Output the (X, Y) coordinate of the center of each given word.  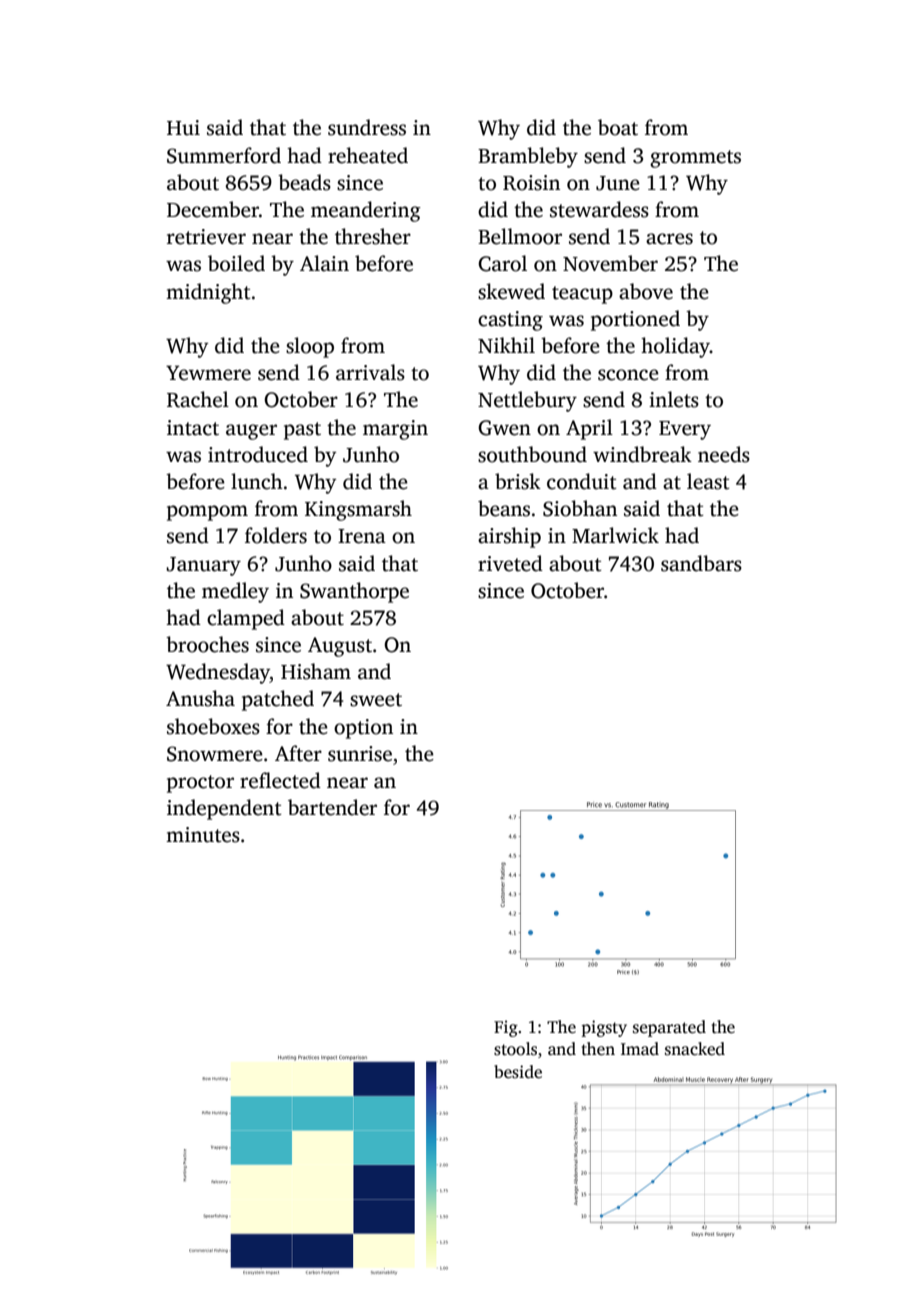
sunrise (360, 754)
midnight (208, 293)
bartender (332, 807)
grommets (695, 159)
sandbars (701, 563)
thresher (373, 236)
